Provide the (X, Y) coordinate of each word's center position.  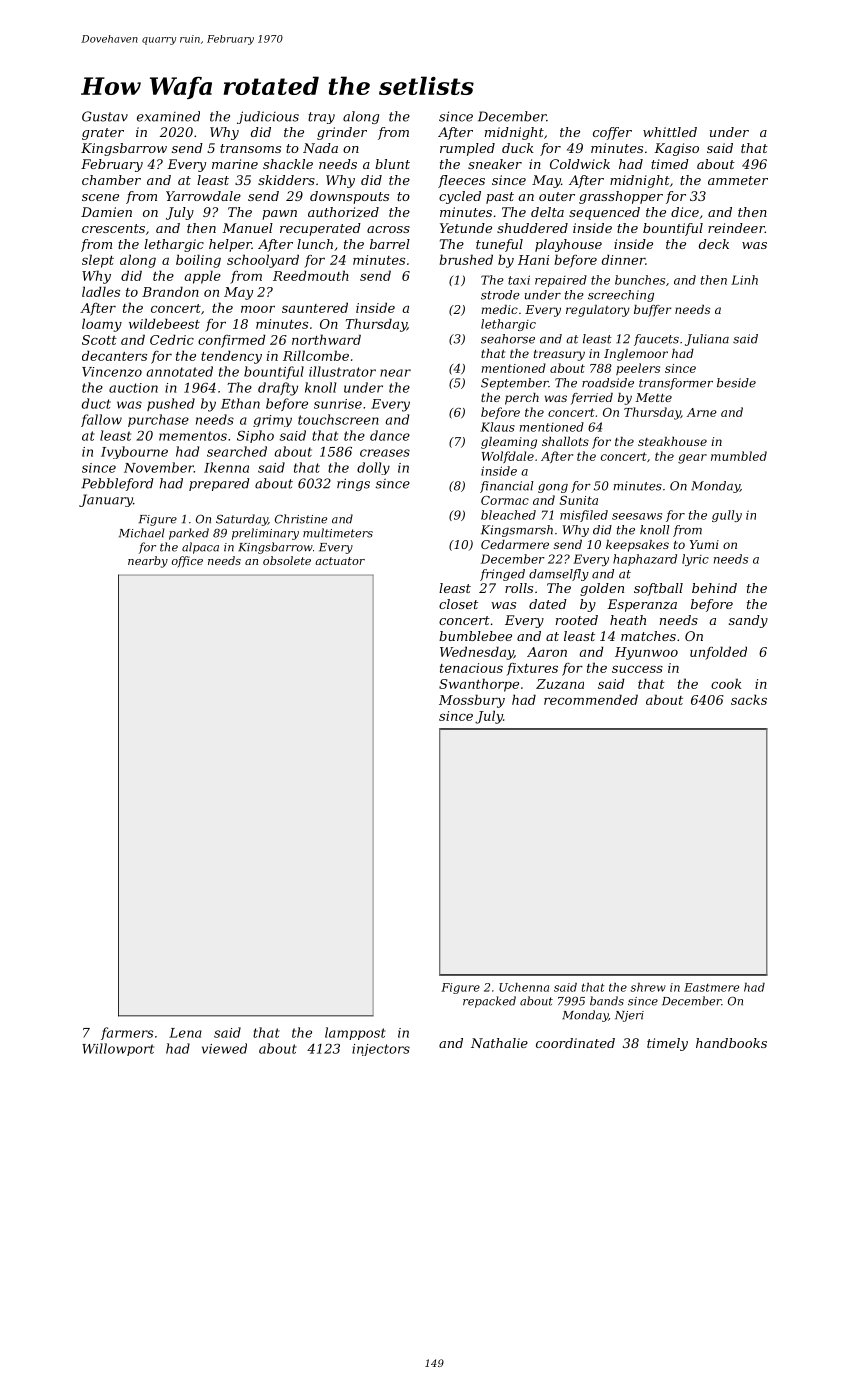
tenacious (471, 668)
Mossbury (472, 701)
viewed (224, 1048)
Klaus (498, 427)
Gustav (105, 116)
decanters (114, 355)
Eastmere (711, 987)
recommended (591, 699)
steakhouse (672, 441)
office (187, 561)
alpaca (200, 548)
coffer (612, 133)
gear (692, 459)
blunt (392, 164)
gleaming (509, 443)
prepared (219, 484)
